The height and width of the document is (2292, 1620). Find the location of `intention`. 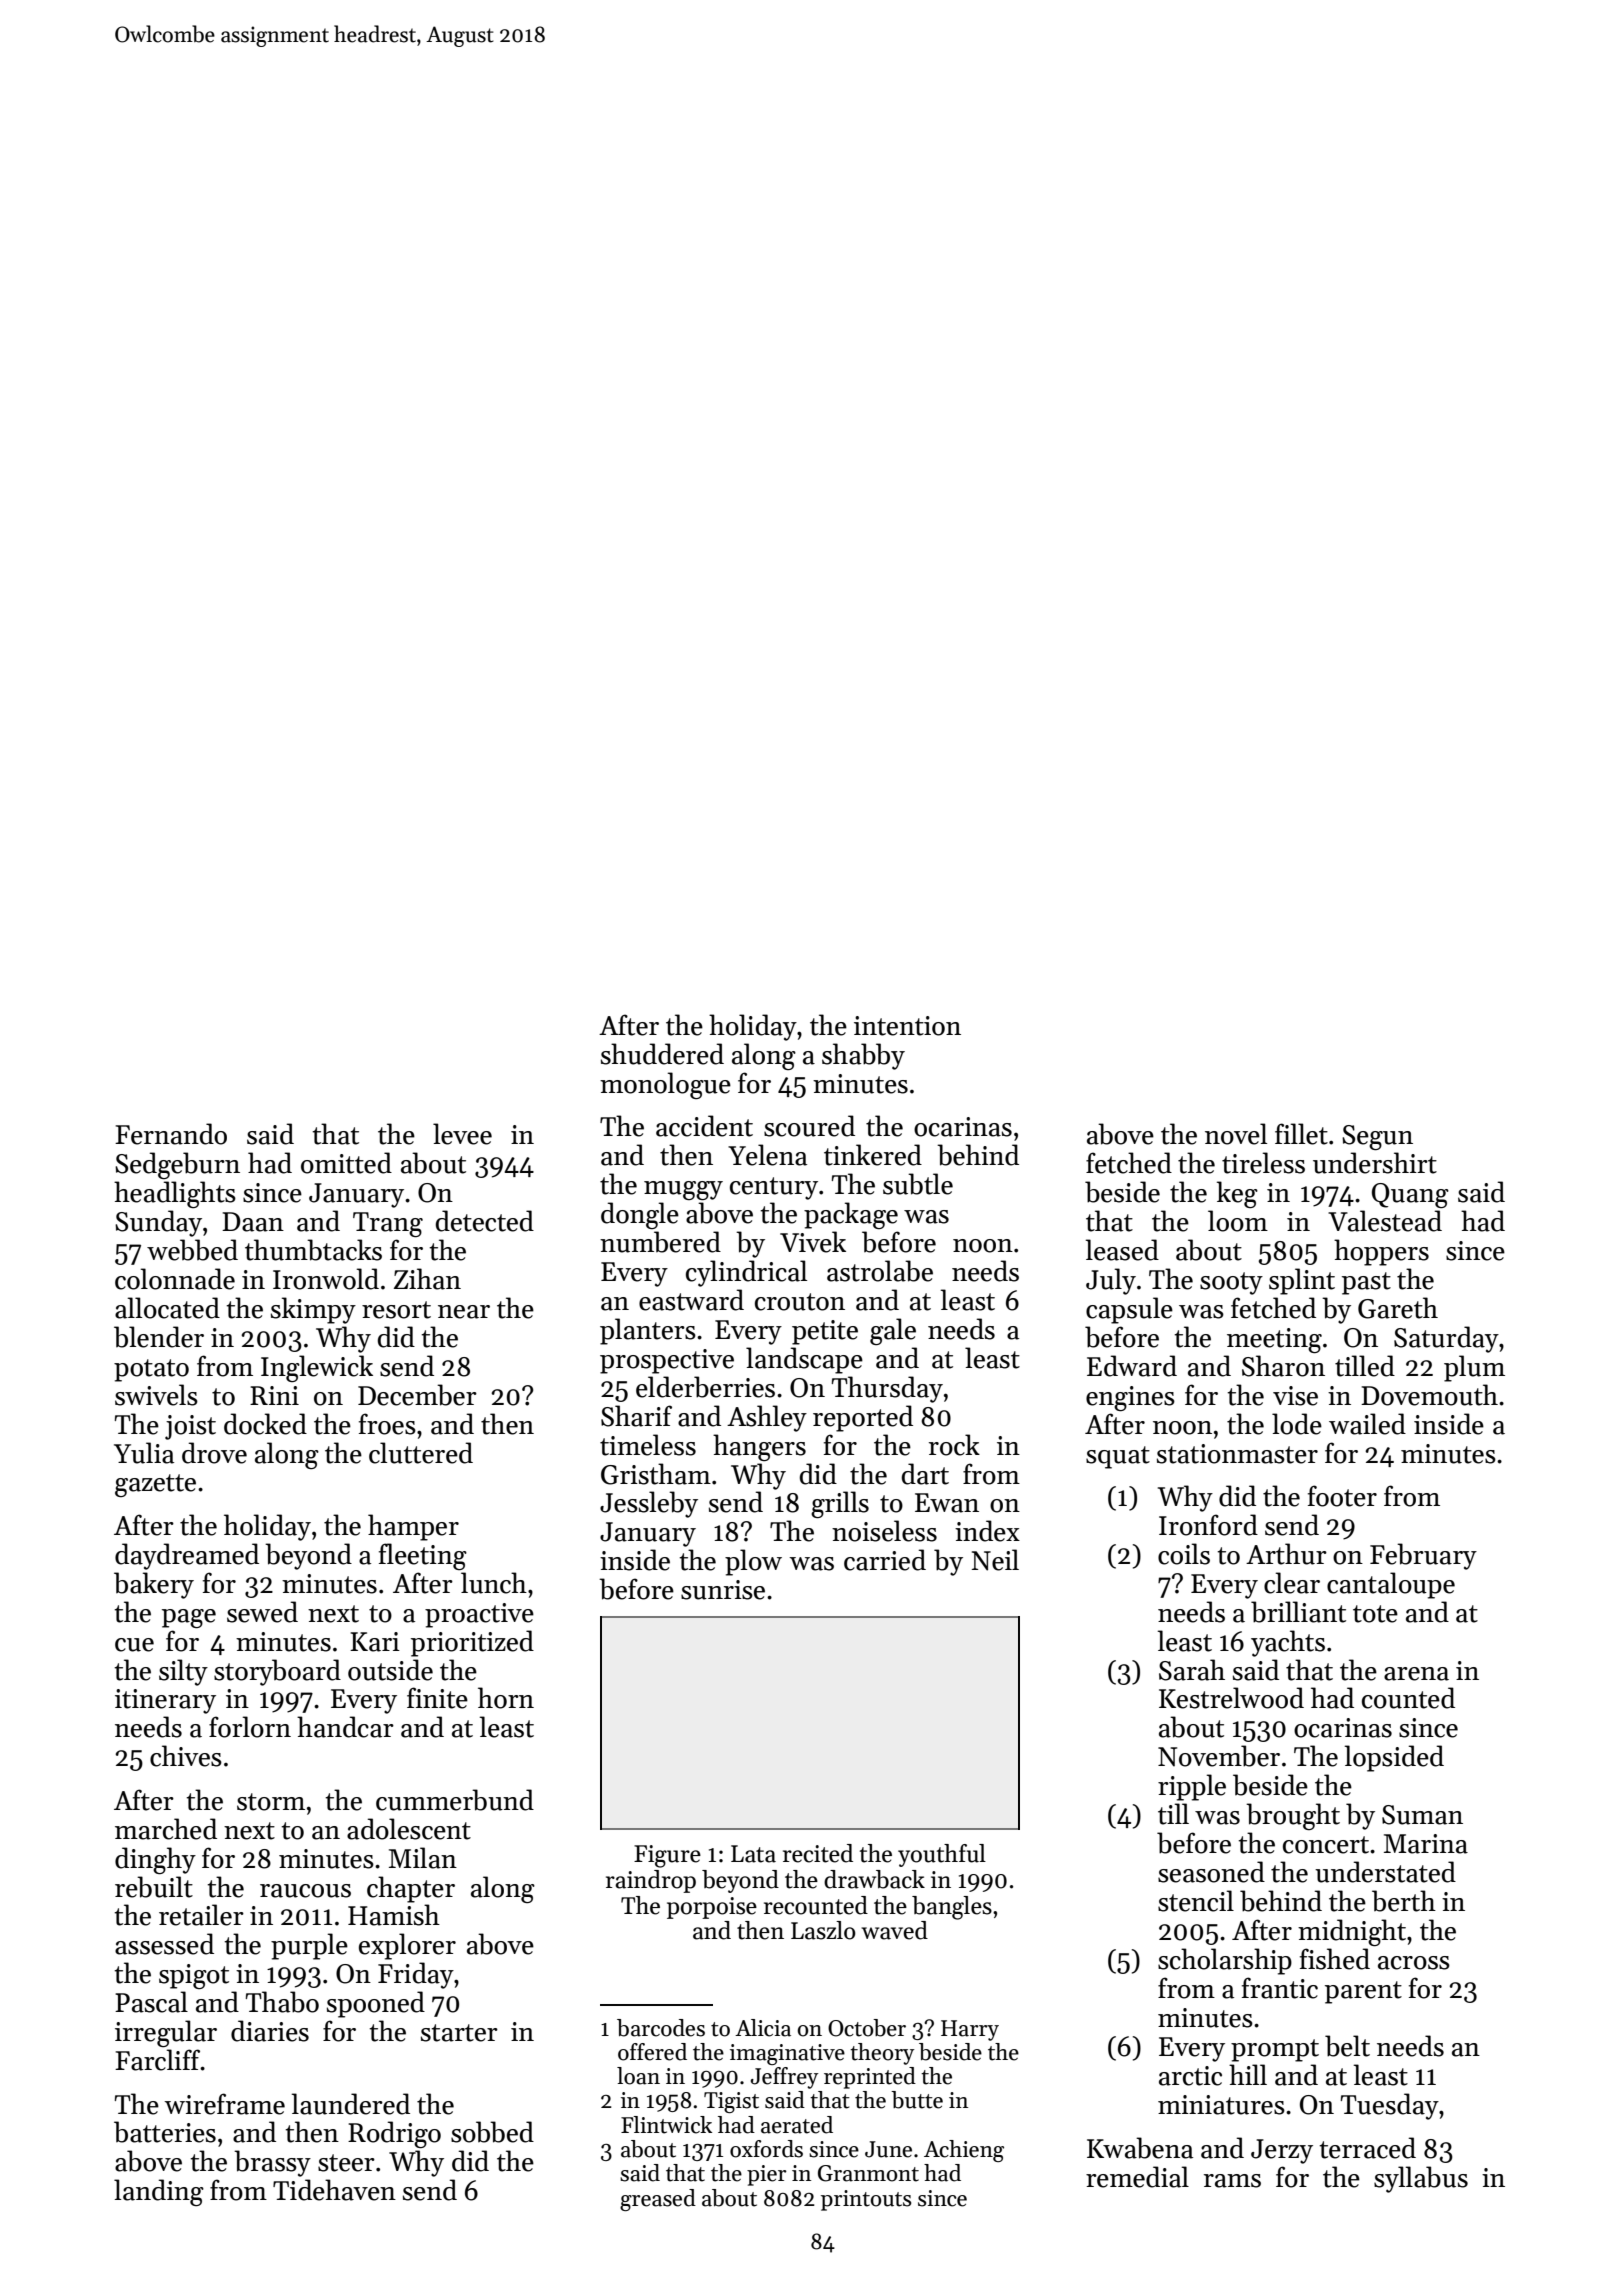

intention is located at coordinates (907, 1026).
